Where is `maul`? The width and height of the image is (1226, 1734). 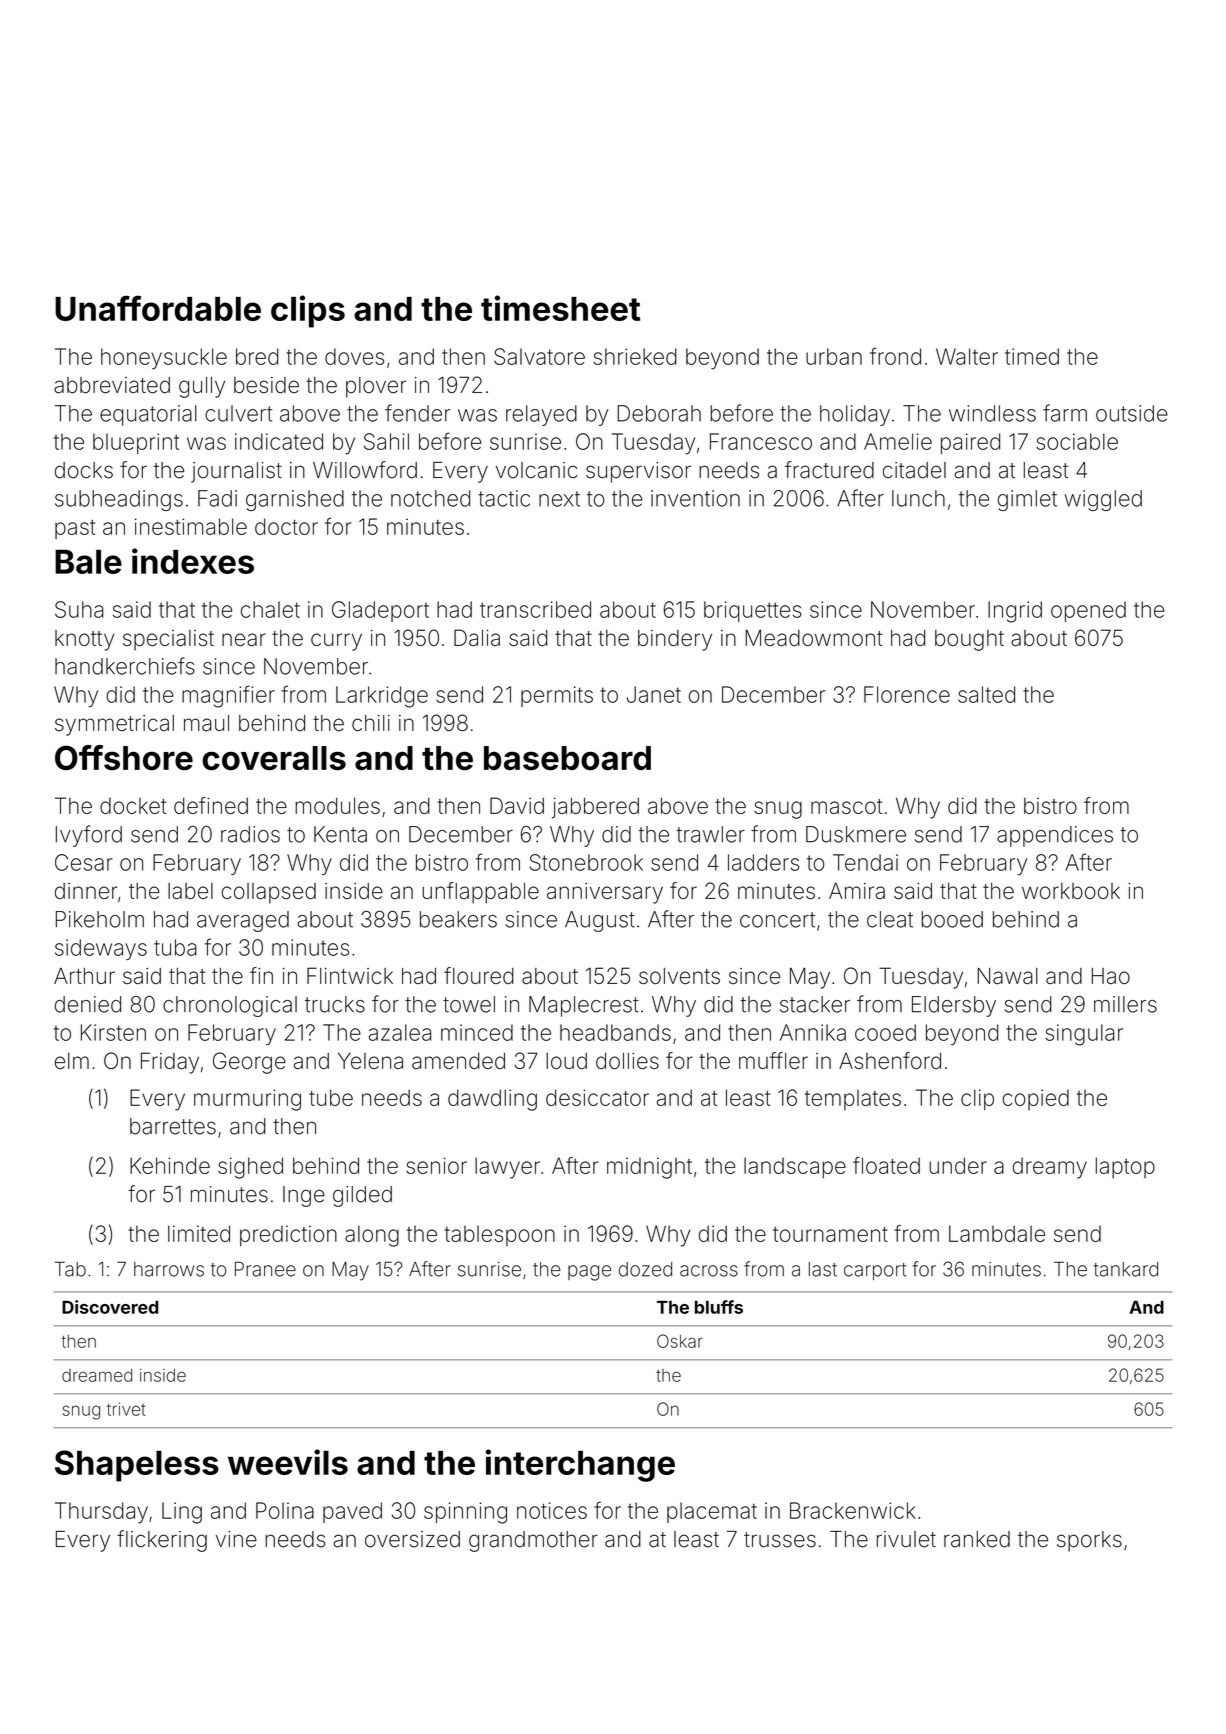 maul is located at coordinates (206, 723).
